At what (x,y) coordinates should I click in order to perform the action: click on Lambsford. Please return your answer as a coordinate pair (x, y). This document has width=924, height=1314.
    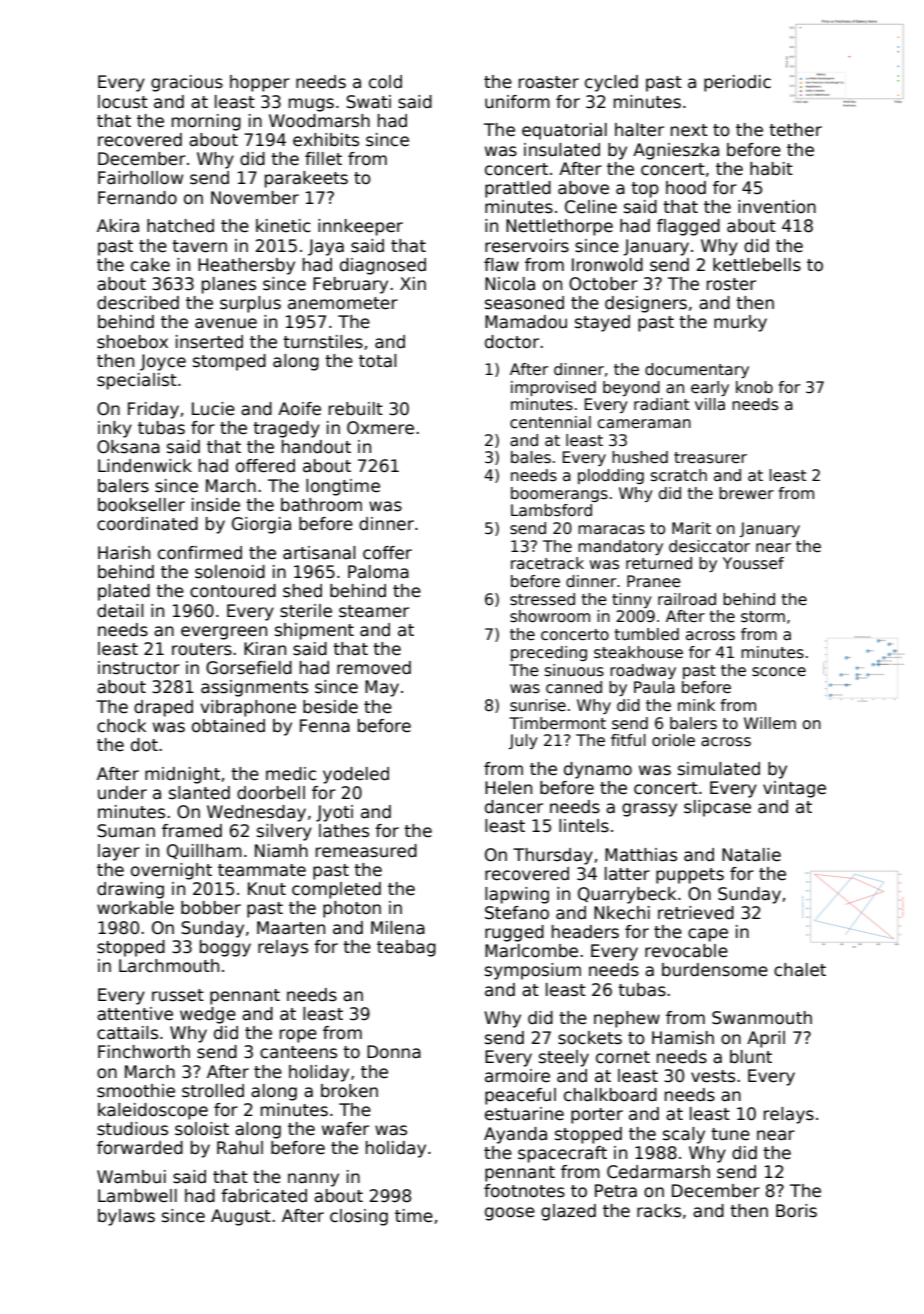
    Looking at the image, I should click on (551, 510).
